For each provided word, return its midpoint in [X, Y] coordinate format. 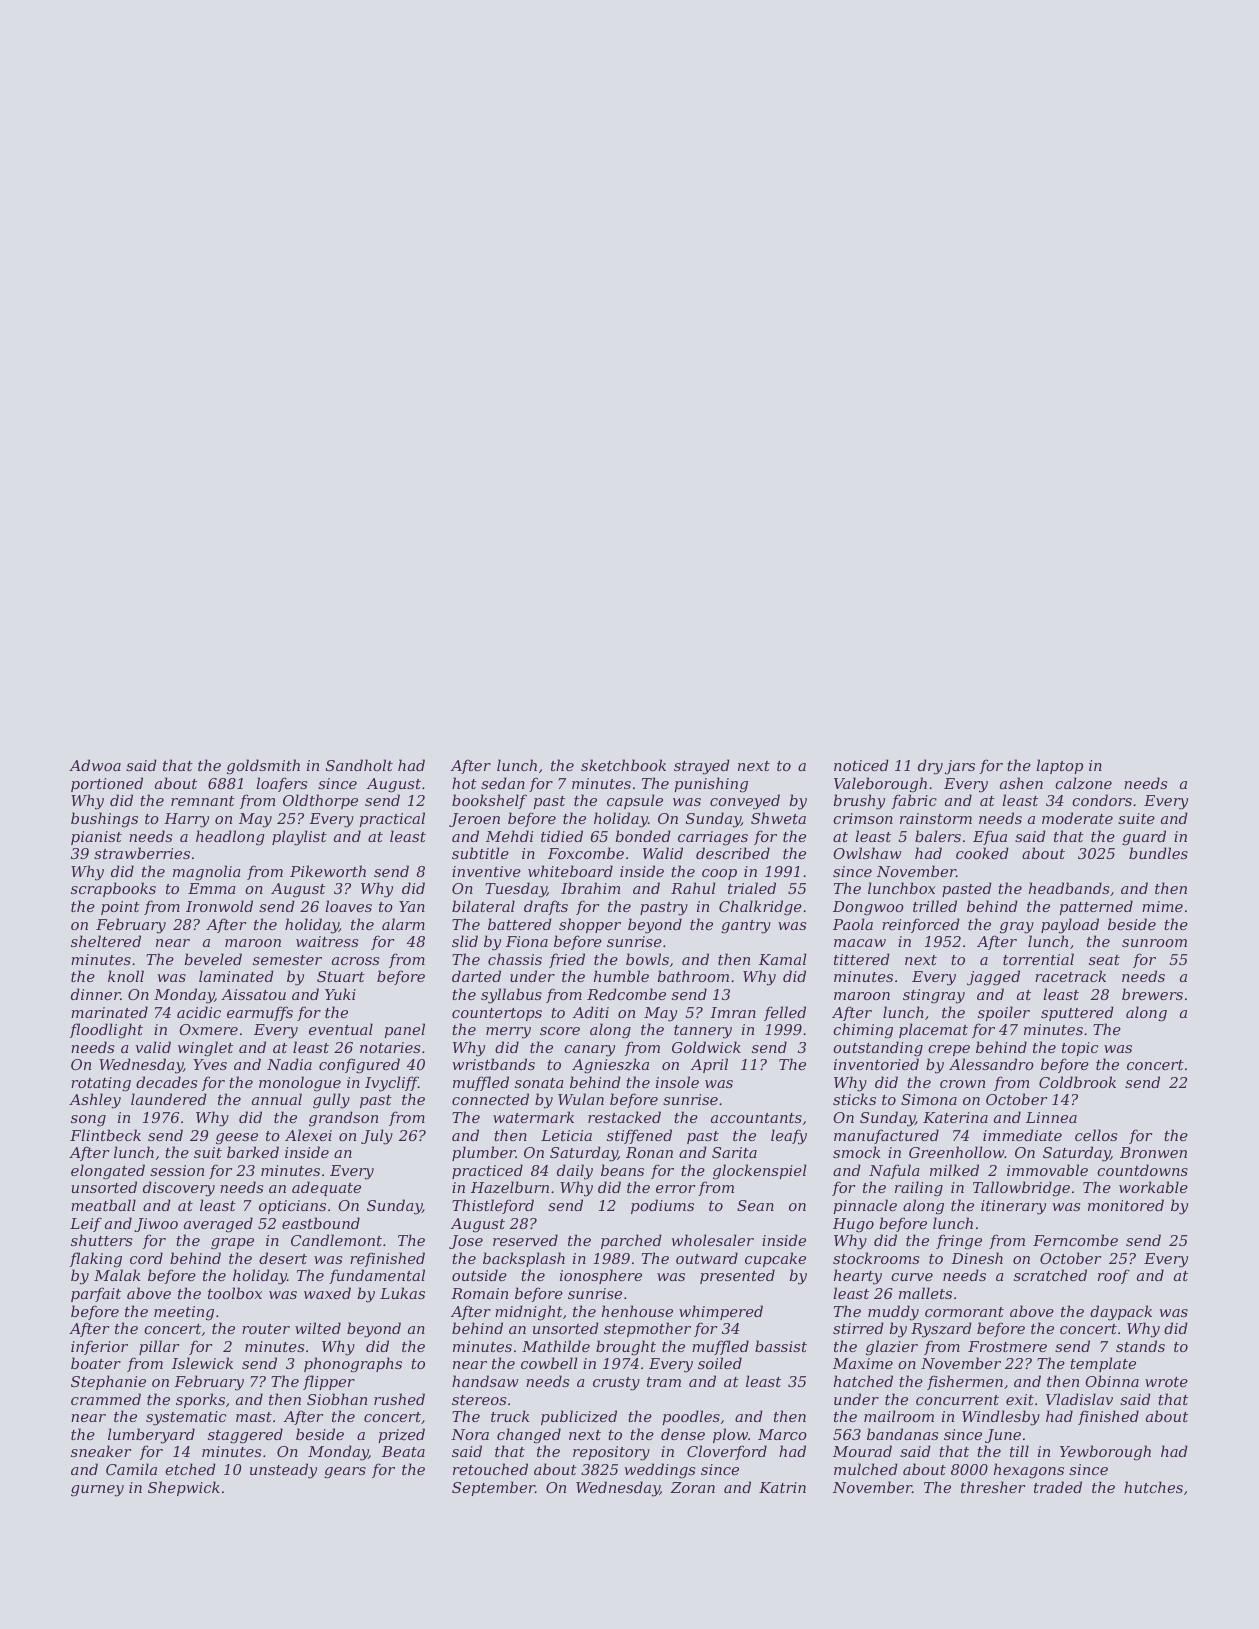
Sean [755, 1205]
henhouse [637, 1311]
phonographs [353, 1365]
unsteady [283, 1471]
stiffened [639, 1136]
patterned [1096, 907]
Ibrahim [590, 888]
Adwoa [95, 765]
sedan [503, 783]
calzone [1083, 783]
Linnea [1051, 1117]
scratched [1050, 1275]
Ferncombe [1075, 1240]
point [120, 908]
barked [253, 1152]
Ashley [95, 1101]
